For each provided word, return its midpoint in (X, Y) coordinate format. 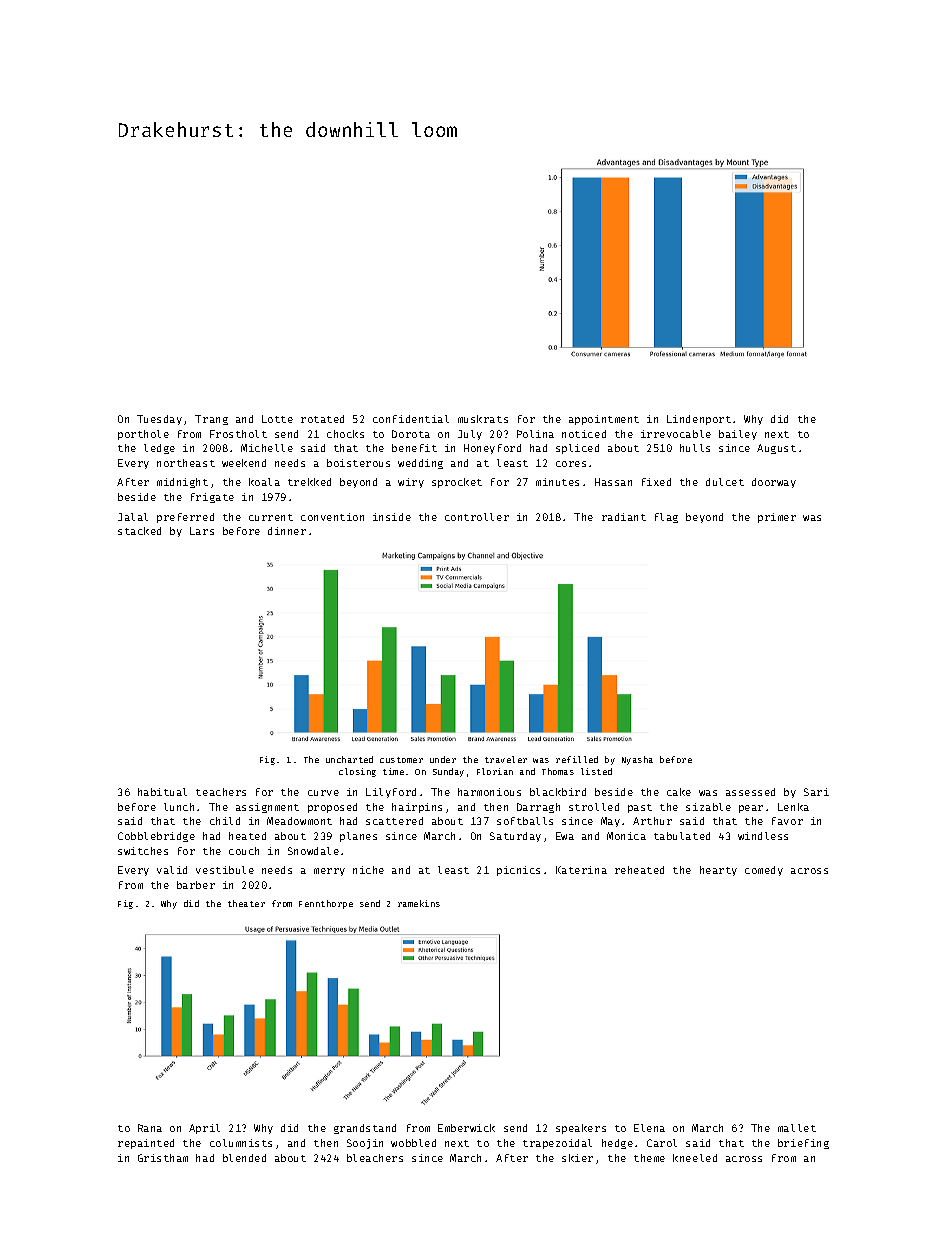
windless (763, 836)
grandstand (365, 1129)
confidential (411, 419)
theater (246, 903)
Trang (211, 420)
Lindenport (699, 420)
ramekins (419, 903)
